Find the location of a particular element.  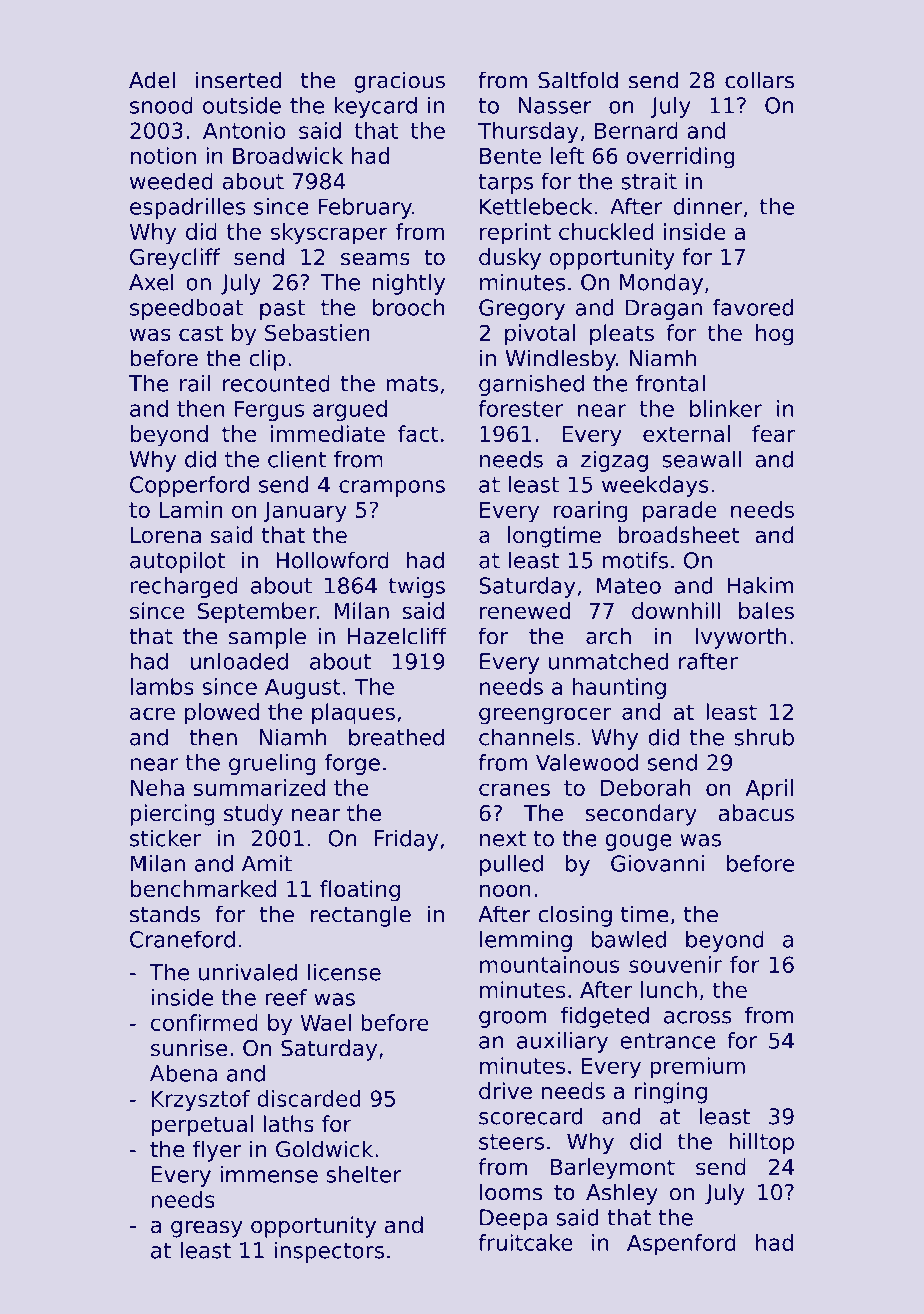

Amit is located at coordinates (267, 863).
